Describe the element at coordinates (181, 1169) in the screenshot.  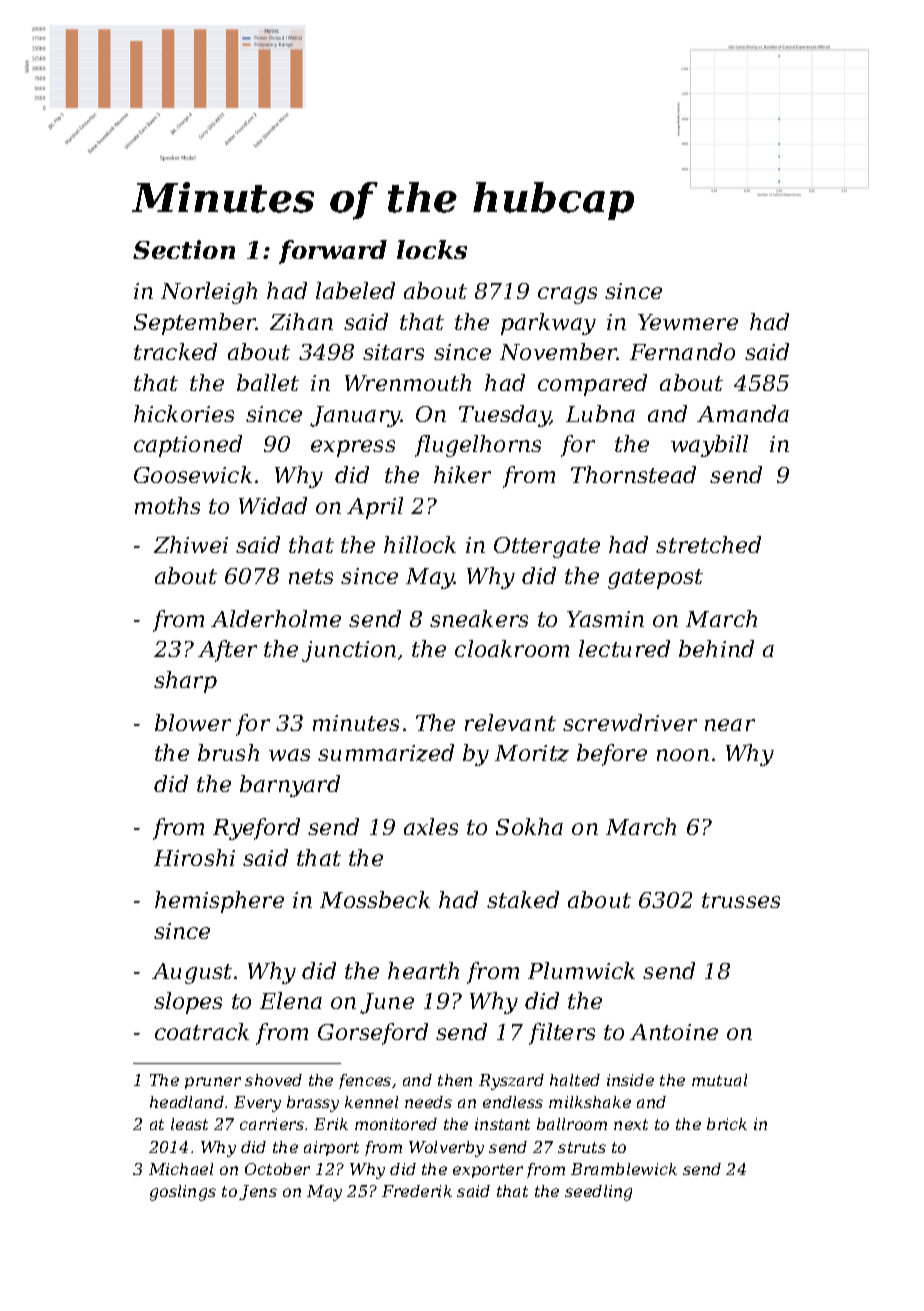
I see `Michael` at that location.
